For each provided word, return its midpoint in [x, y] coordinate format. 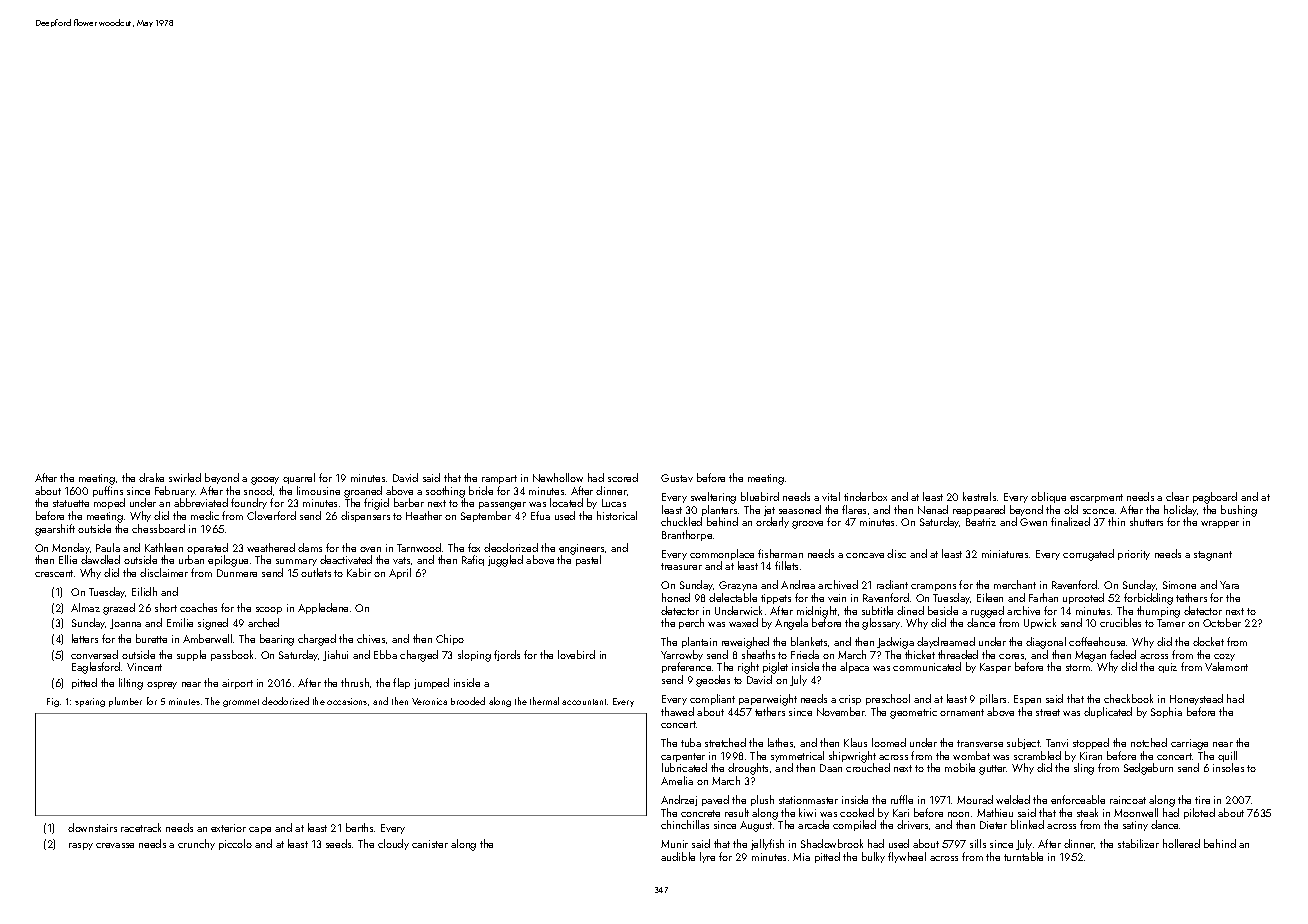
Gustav [677, 478]
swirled [185, 477]
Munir [674, 844]
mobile [960, 767]
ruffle [902, 799]
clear [1177, 496]
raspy [81, 846]
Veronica [429, 701]
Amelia [677, 780]
